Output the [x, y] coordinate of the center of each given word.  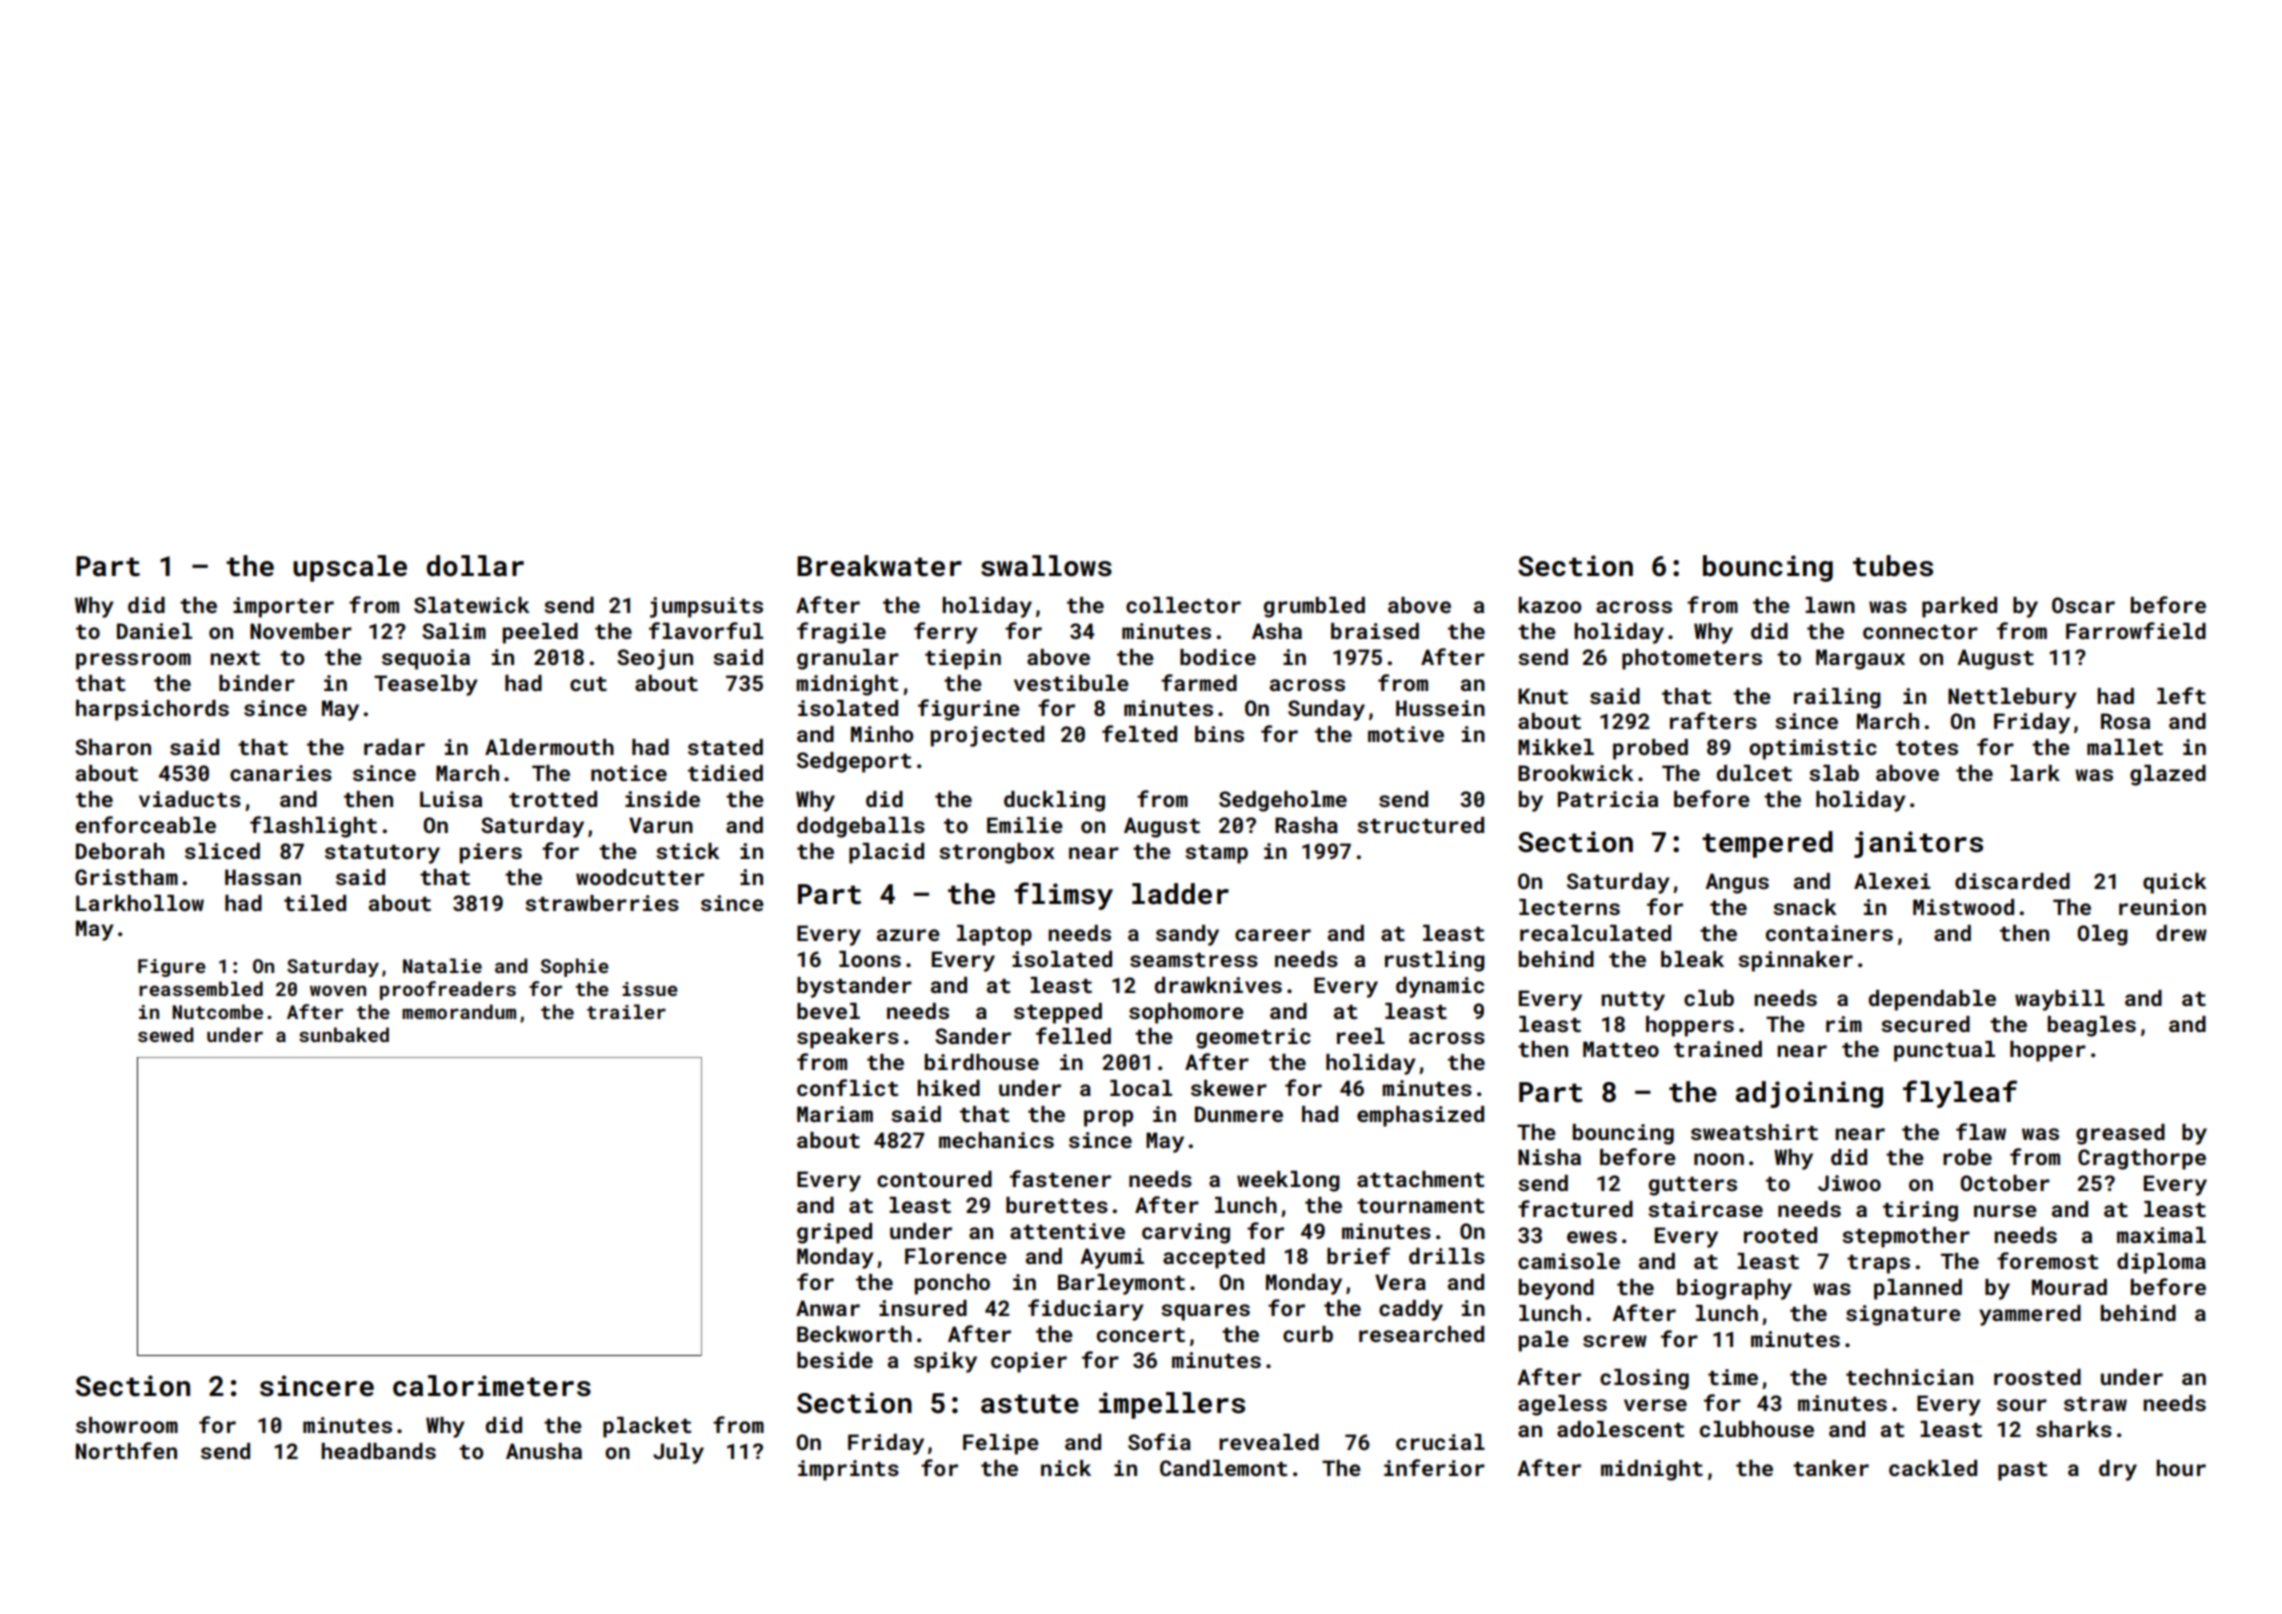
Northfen [126, 1450]
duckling [1054, 801]
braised [1375, 631]
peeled [540, 633]
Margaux [1860, 659]
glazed [2168, 775]
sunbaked [344, 1034]
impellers [1172, 1405]
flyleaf [1960, 1094]
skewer [1229, 1088]
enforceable [146, 824]
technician [1909, 1377]
